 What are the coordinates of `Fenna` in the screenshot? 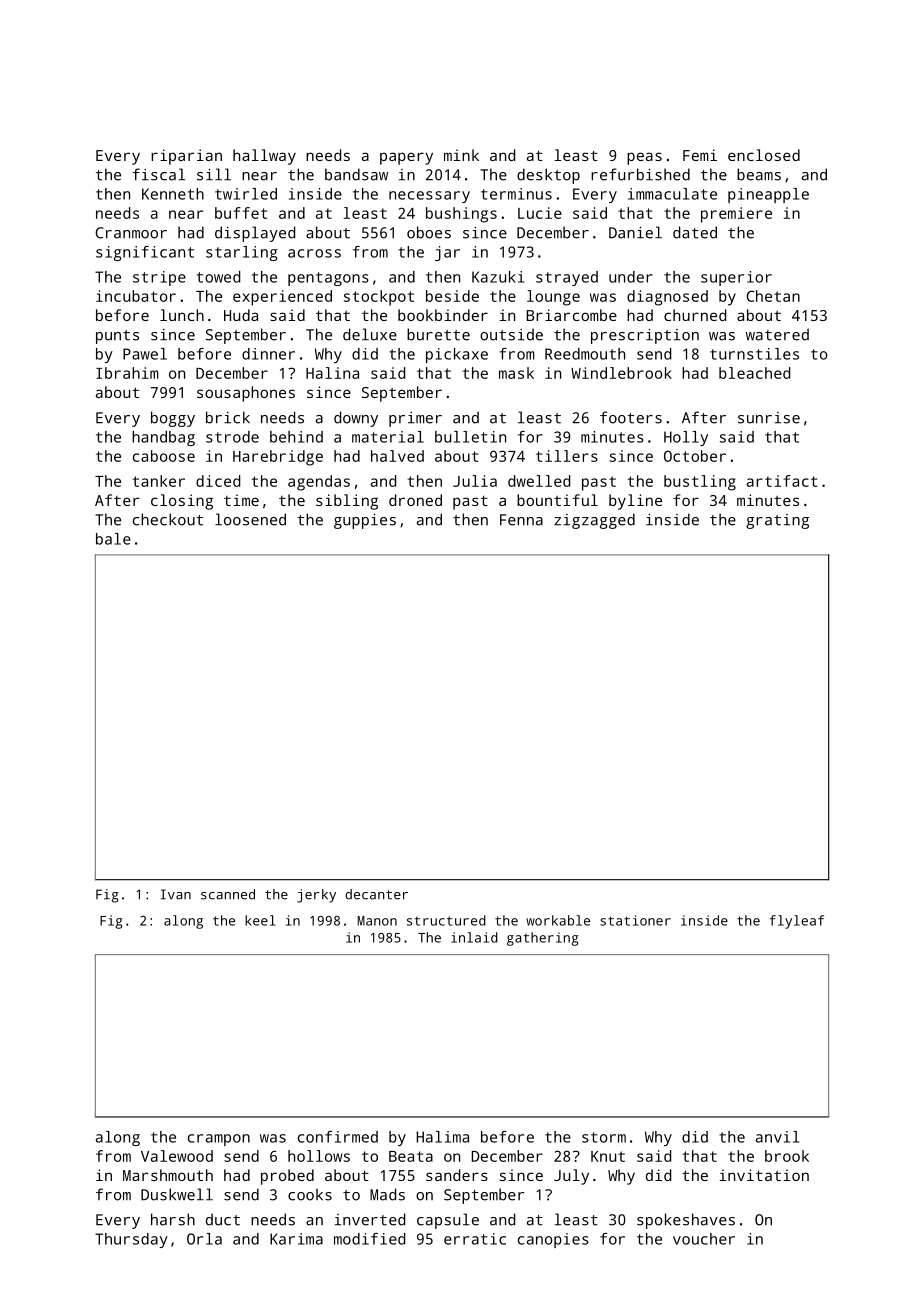 It's located at (521, 520).
